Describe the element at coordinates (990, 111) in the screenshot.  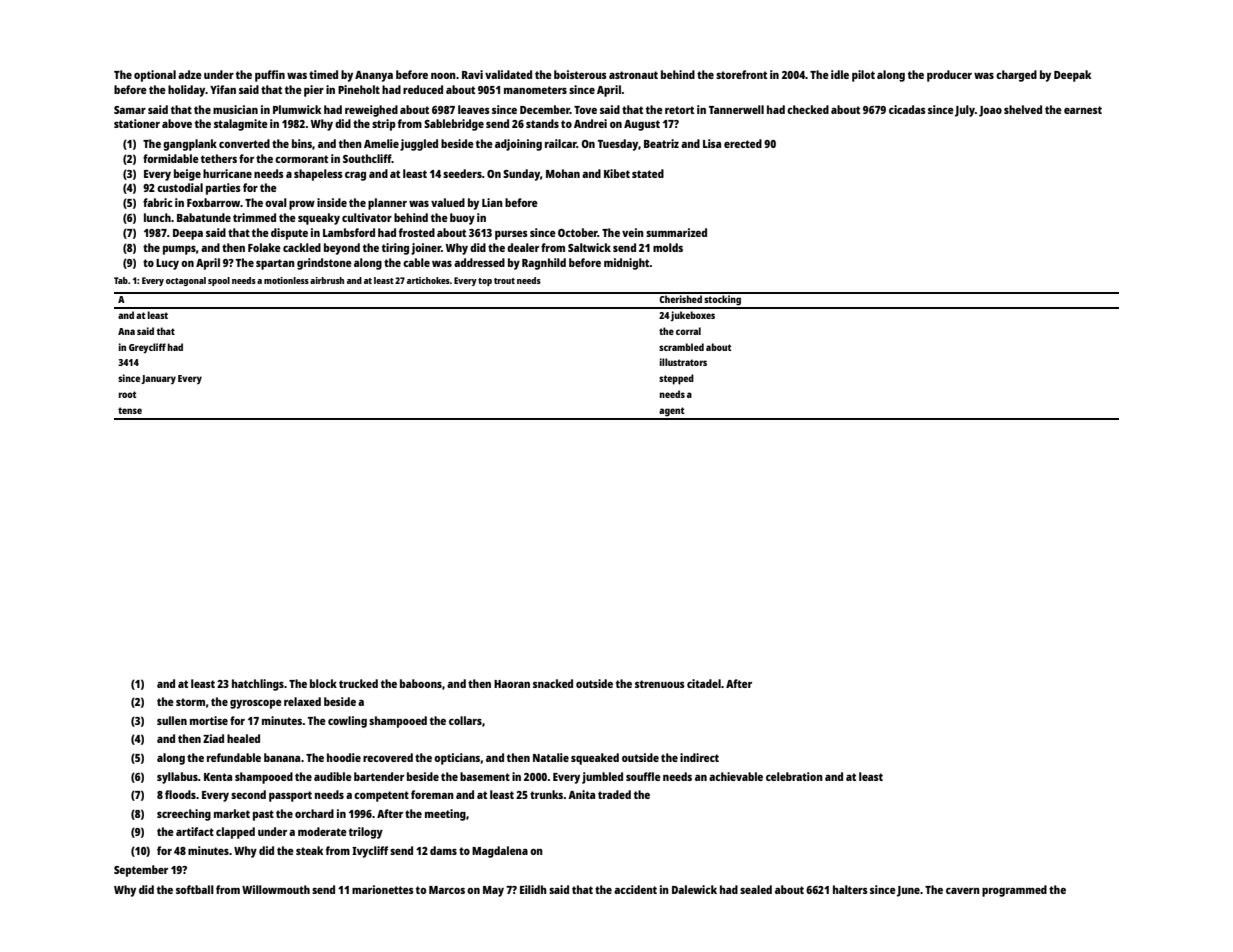
I see `Joao` at that location.
